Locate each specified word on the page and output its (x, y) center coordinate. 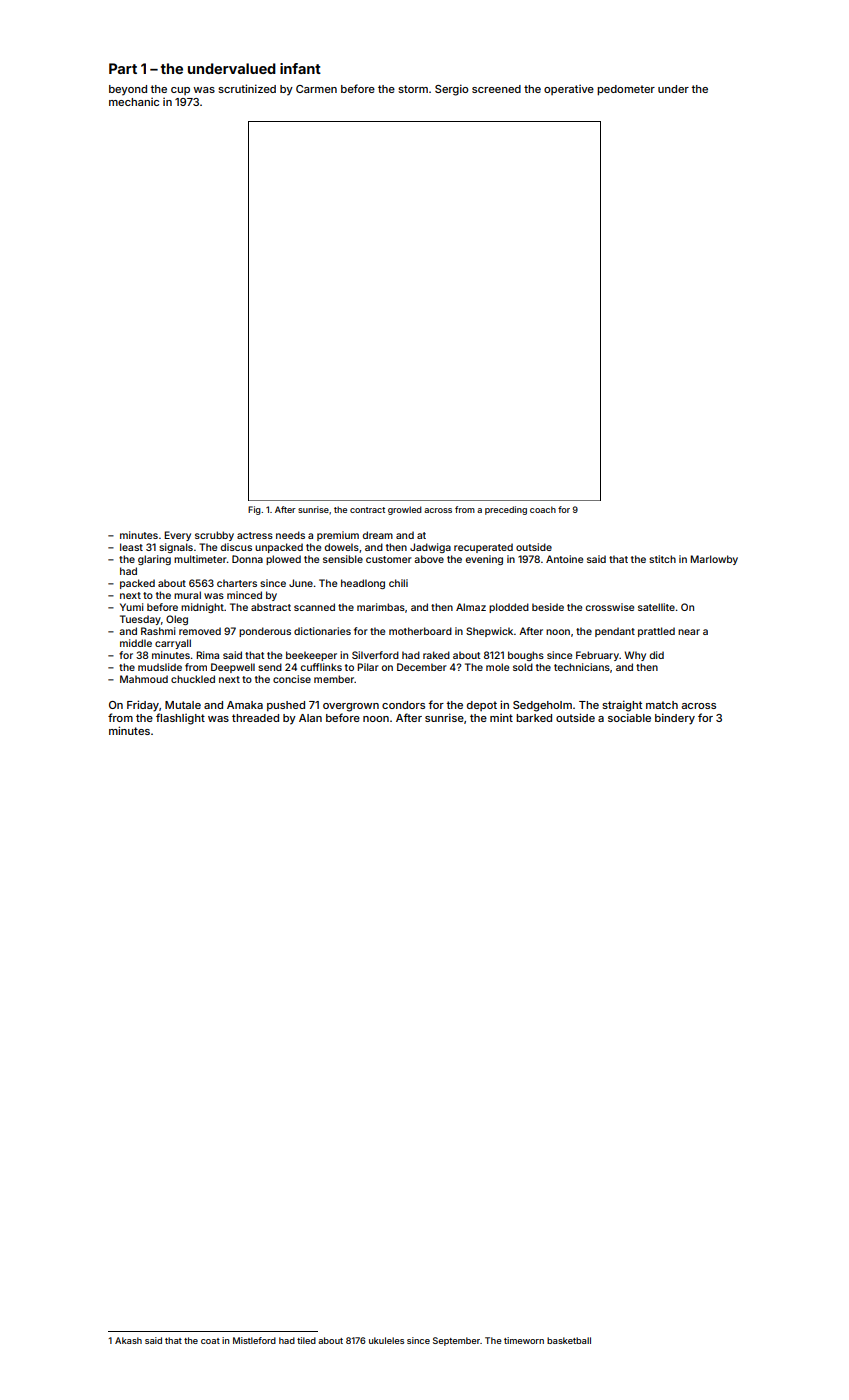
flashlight (180, 719)
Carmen (316, 89)
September (456, 1341)
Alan (310, 718)
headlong (363, 584)
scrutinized (247, 88)
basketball (569, 1340)
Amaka (245, 705)
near (689, 632)
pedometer (626, 90)
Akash (128, 1340)
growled (405, 510)
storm (413, 89)
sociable (629, 717)
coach (543, 509)
